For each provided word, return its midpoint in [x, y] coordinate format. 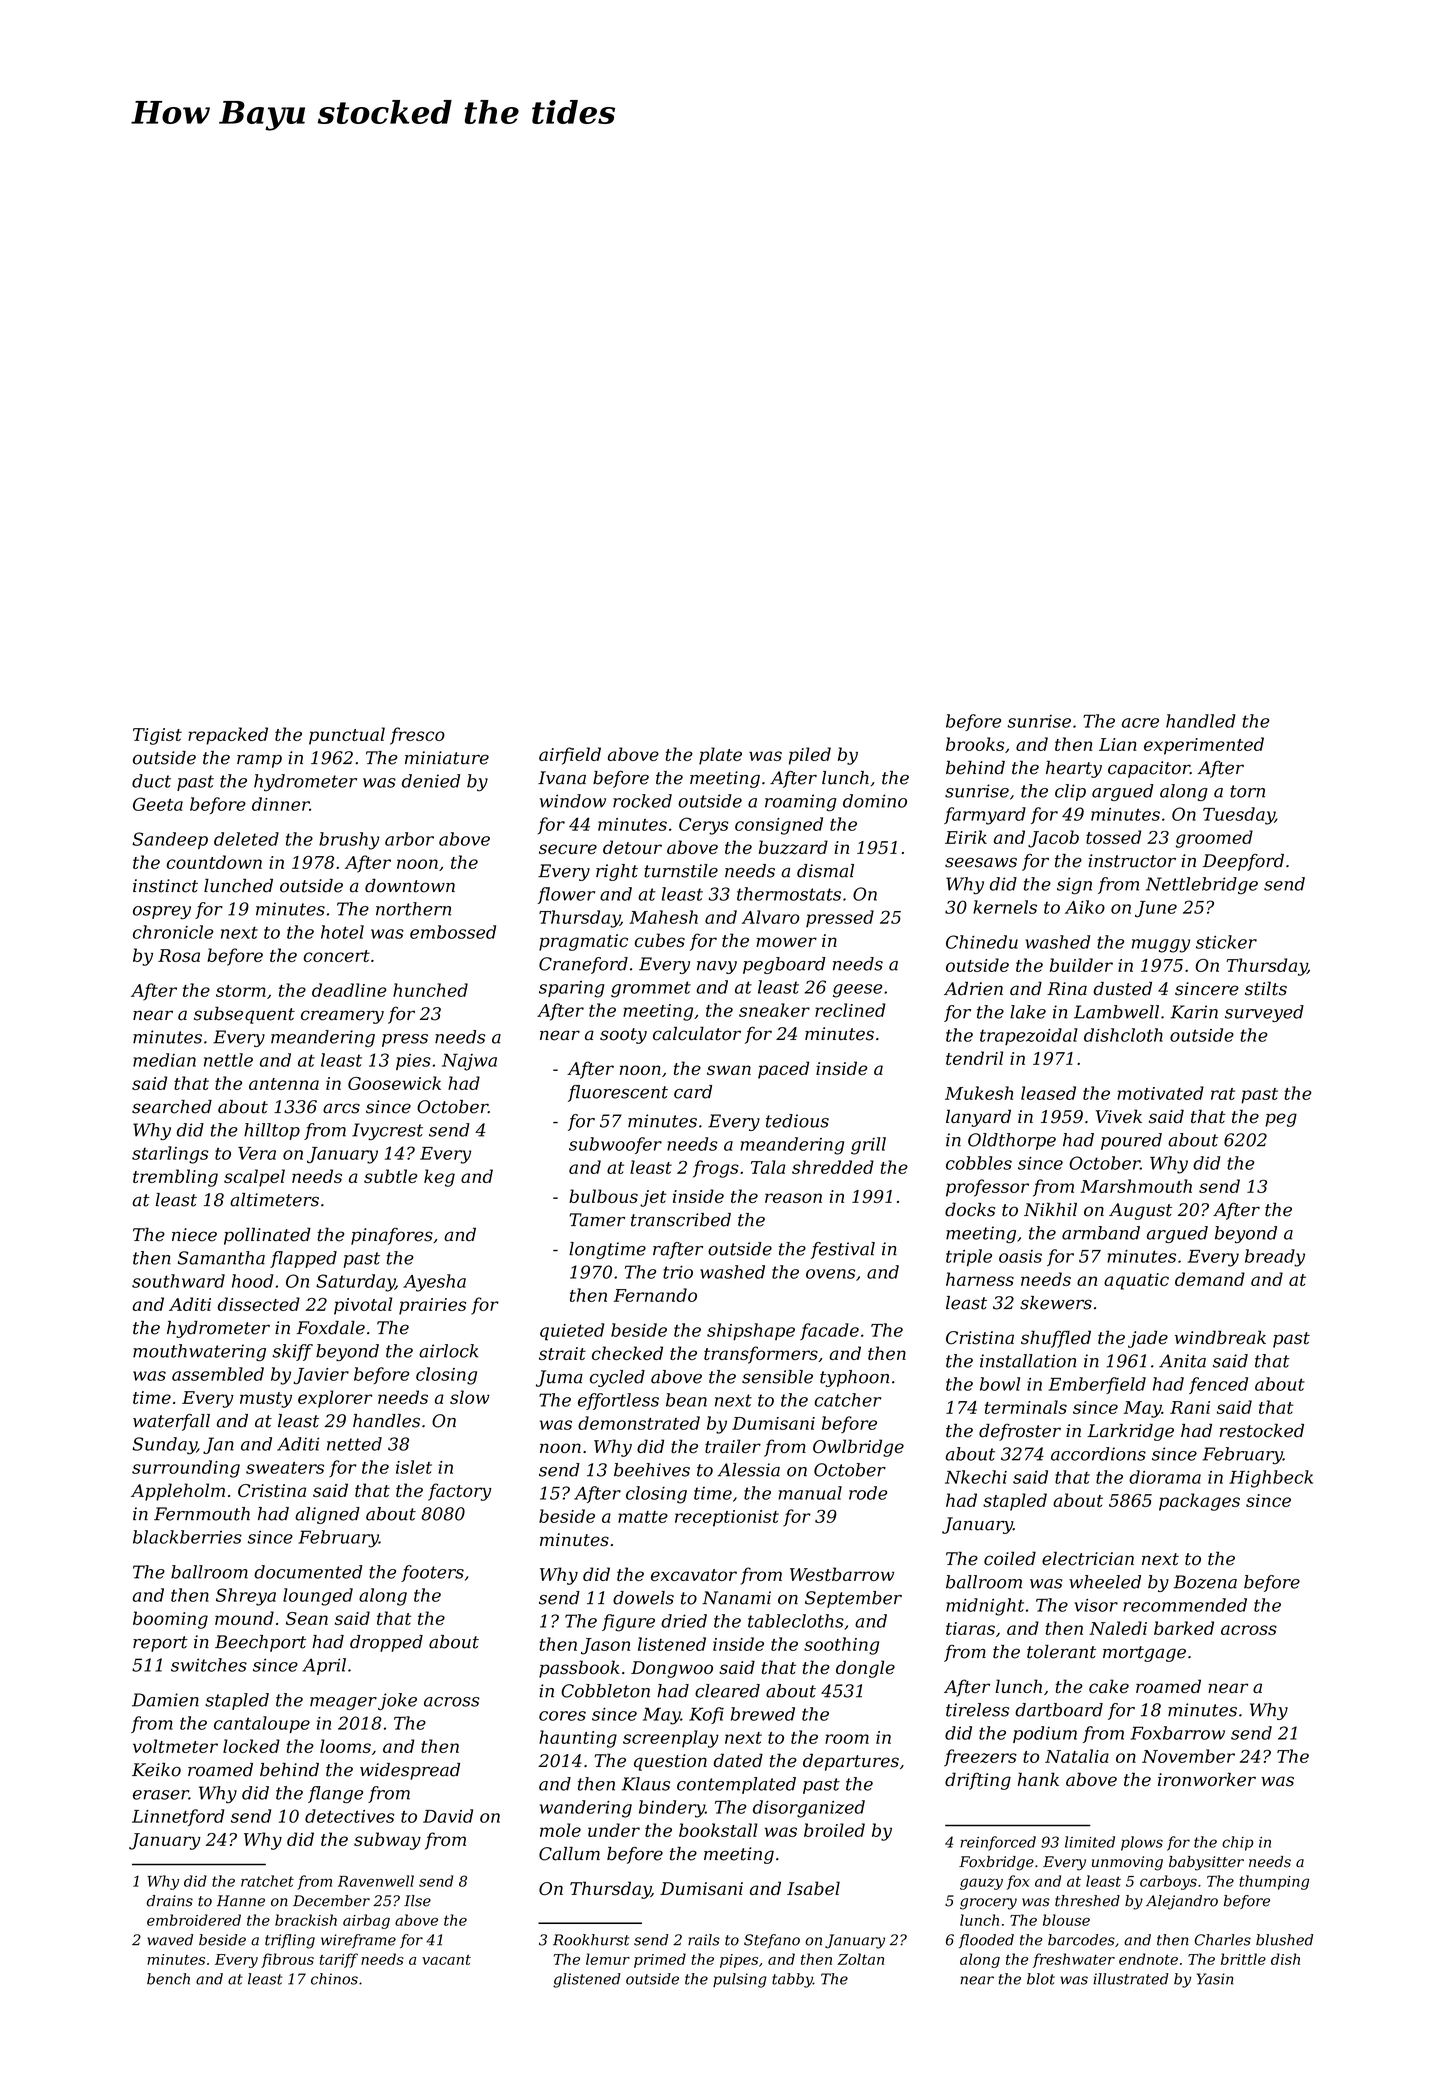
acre [1140, 723]
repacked [228, 736]
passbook [579, 1669]
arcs [341, 1108]
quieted [572, 1332]
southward [178, 1281]
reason [793, 1198]
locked [251, 1746]
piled [810, 756]
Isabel [813, 1888]
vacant [446, 1960]
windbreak [1220, 1337]
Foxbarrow [1178, 1733]
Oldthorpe [1012, 1141]
